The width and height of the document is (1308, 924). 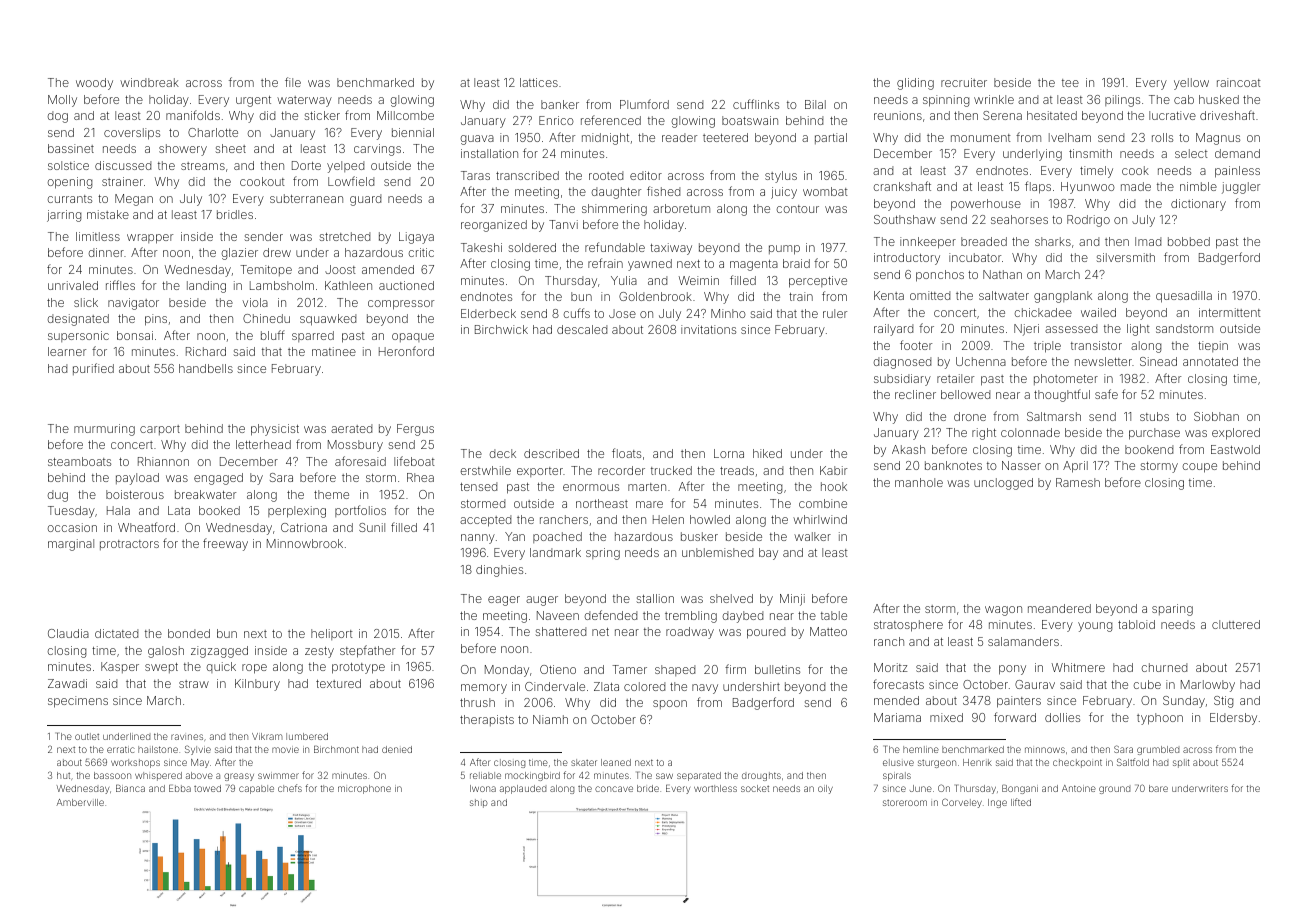 I want to click on carvings, so click(x=377, y=150).
